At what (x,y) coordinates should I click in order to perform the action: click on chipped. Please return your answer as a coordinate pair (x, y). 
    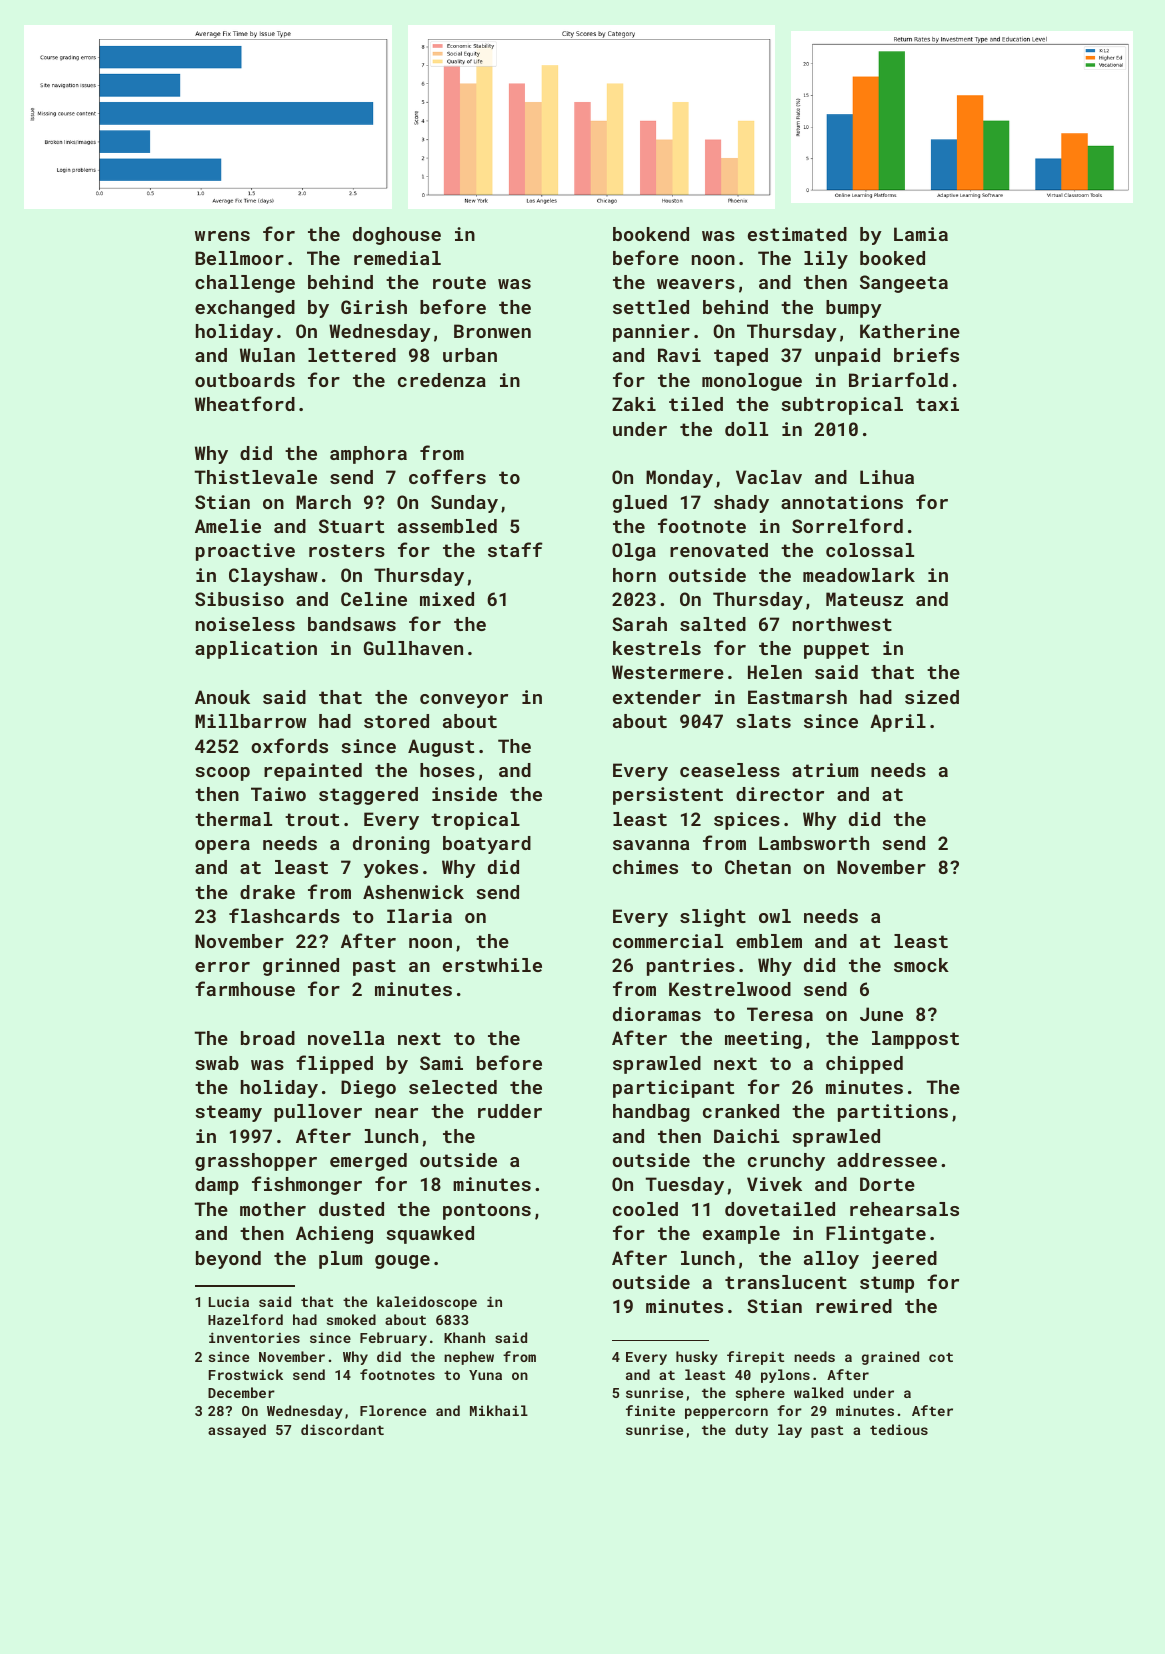
    Looking at the image, I should click on (864, 1065).
